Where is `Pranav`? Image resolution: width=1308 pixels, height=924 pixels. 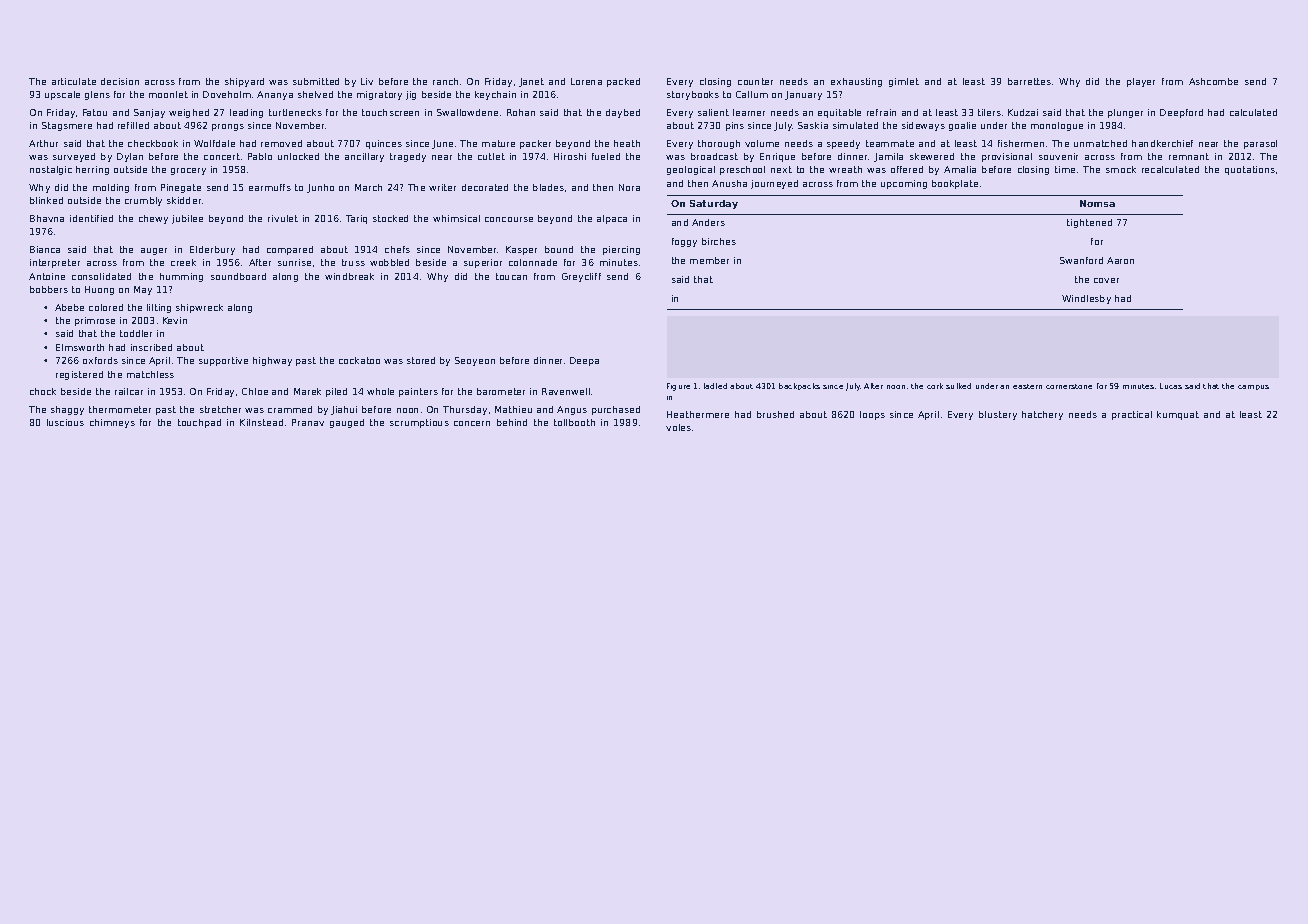
Pranav is located at coordinates (308, 422).
